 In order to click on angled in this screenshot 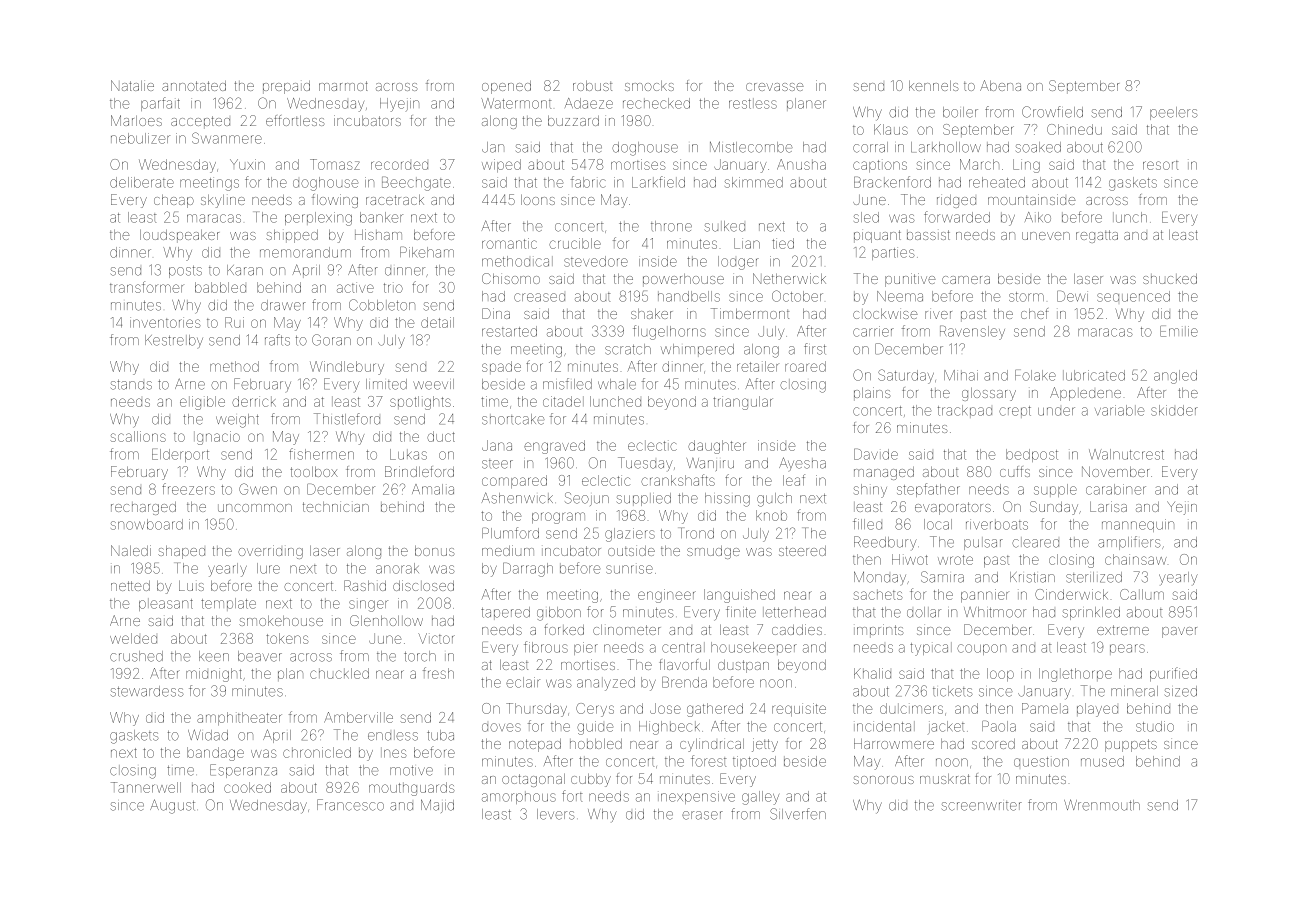, I will do `click(1175, 377)`.
